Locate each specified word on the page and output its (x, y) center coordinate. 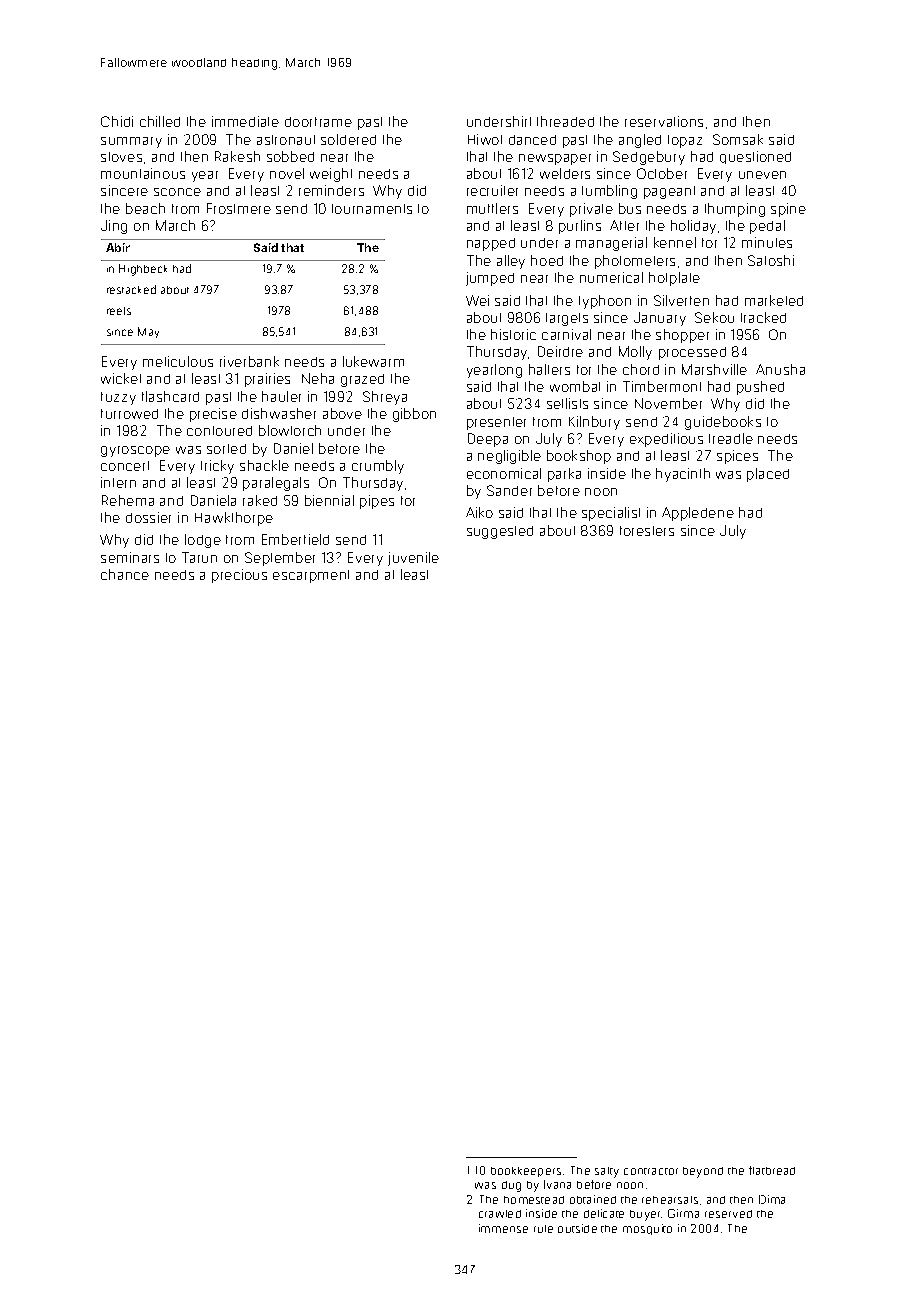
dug (511, 1186)
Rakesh (237, 156)
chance (125, 574)
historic (513, 334)
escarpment (311, 576)
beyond (703, 1172)
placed (768, 475)
